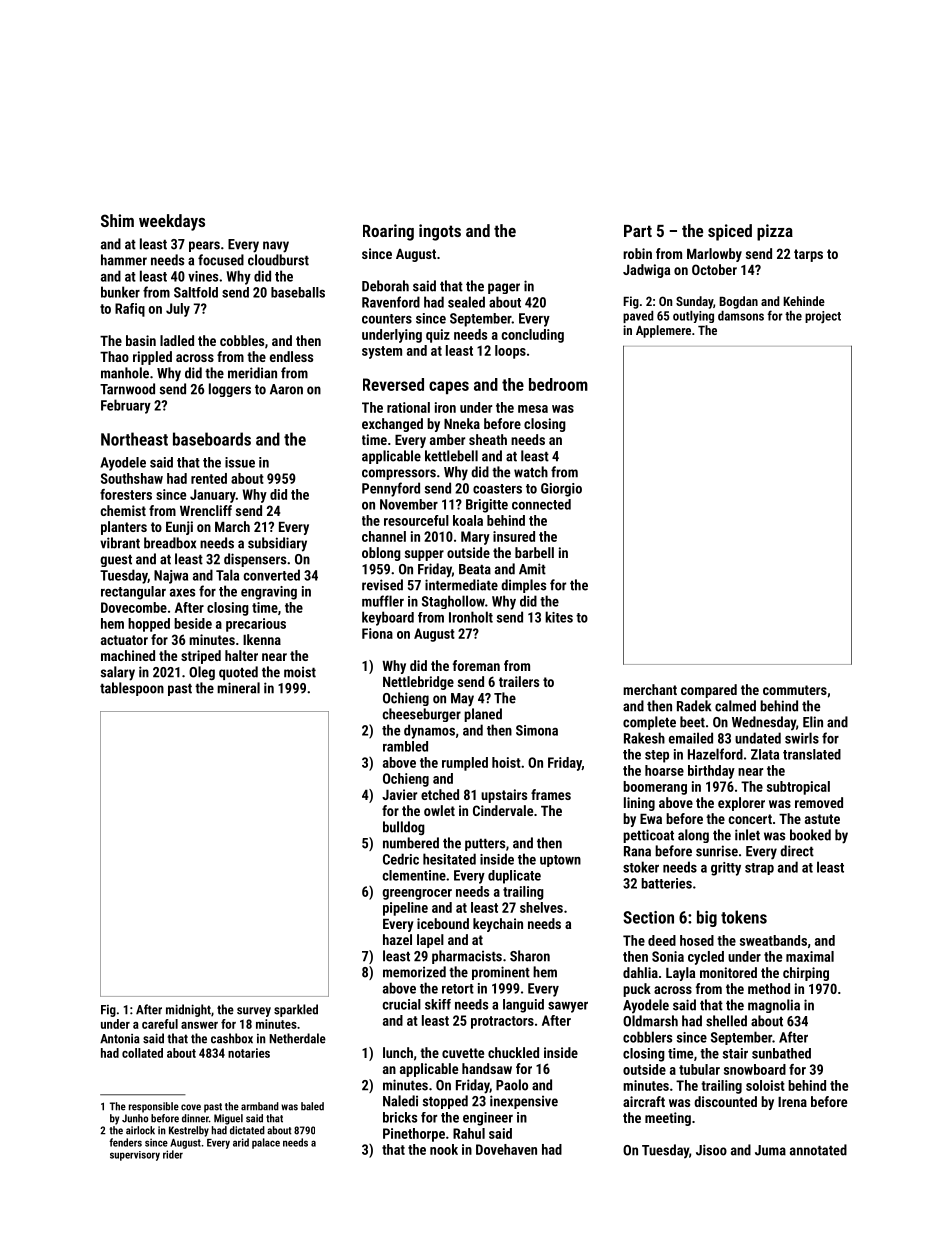 Image resolution: width=952 pixels, height=1233 pixels. I want to click on bulldog, so click(404, 828).
